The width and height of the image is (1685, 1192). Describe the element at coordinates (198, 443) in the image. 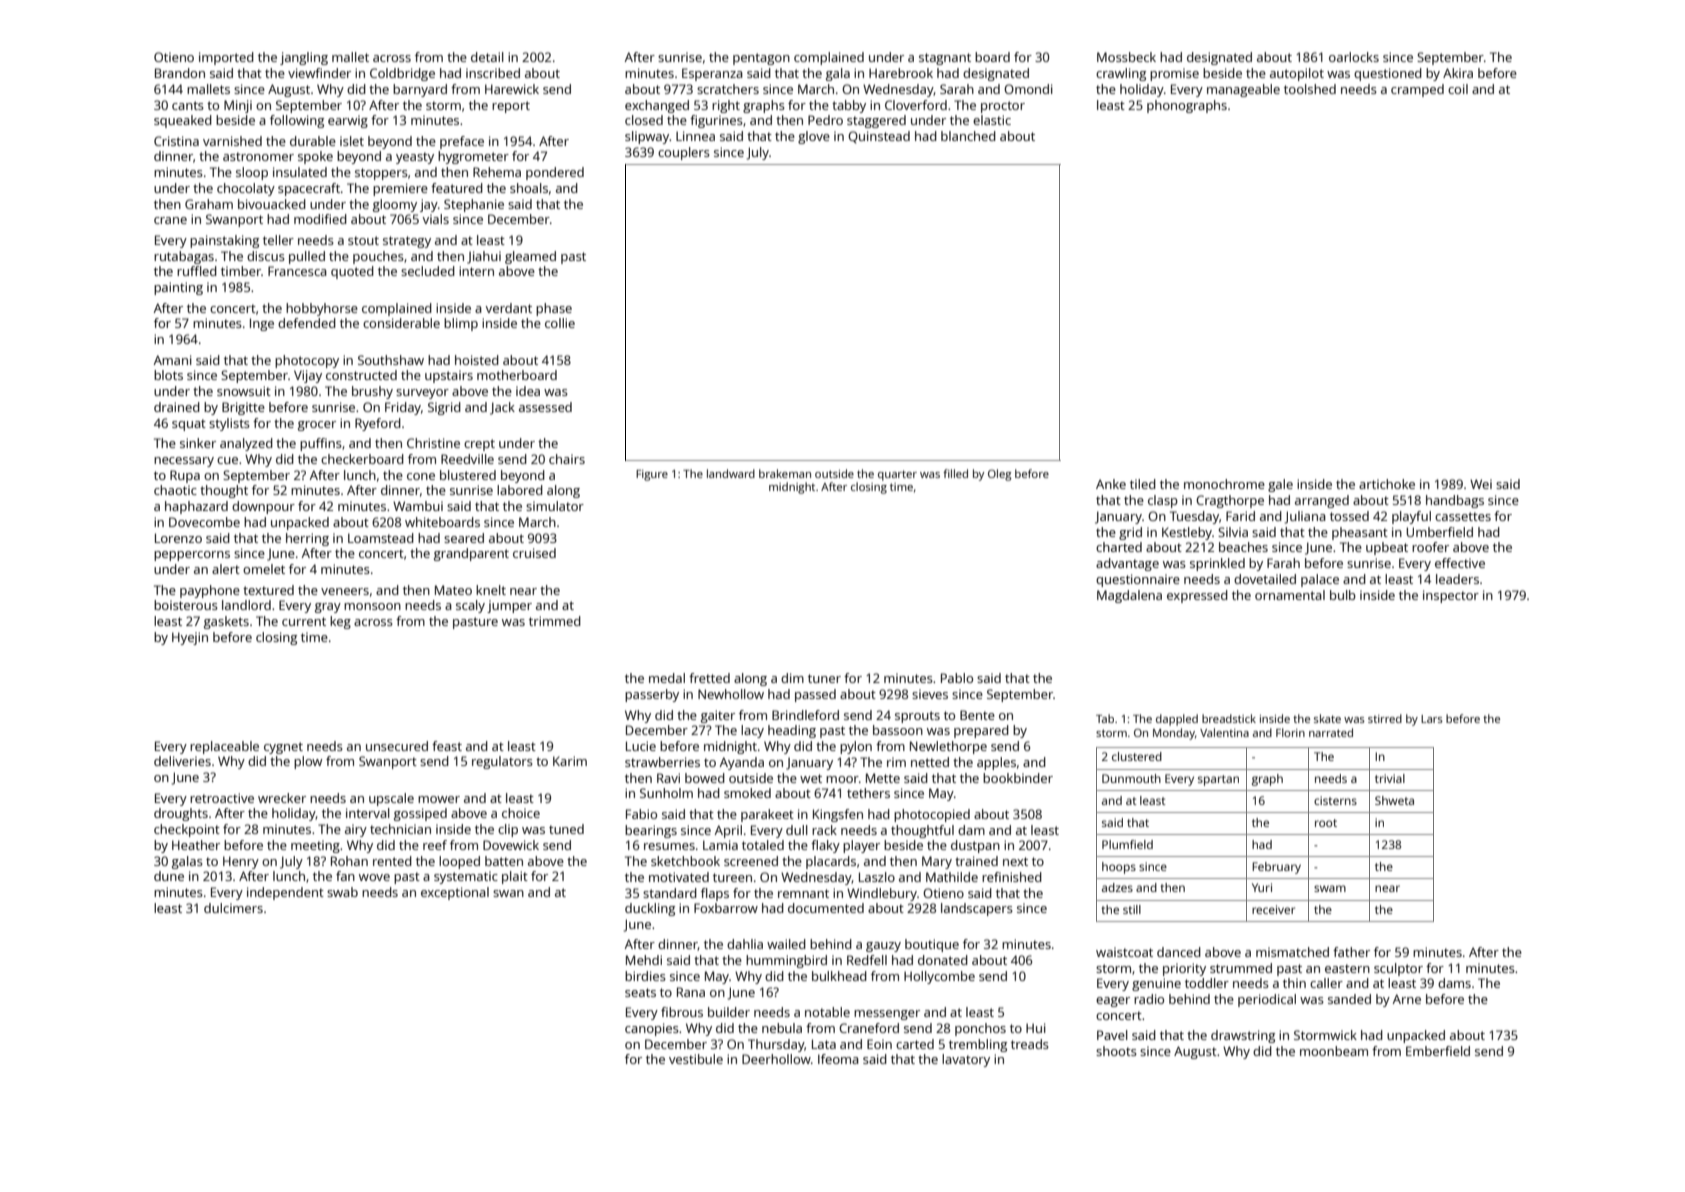

I see `sinker` at that location.
